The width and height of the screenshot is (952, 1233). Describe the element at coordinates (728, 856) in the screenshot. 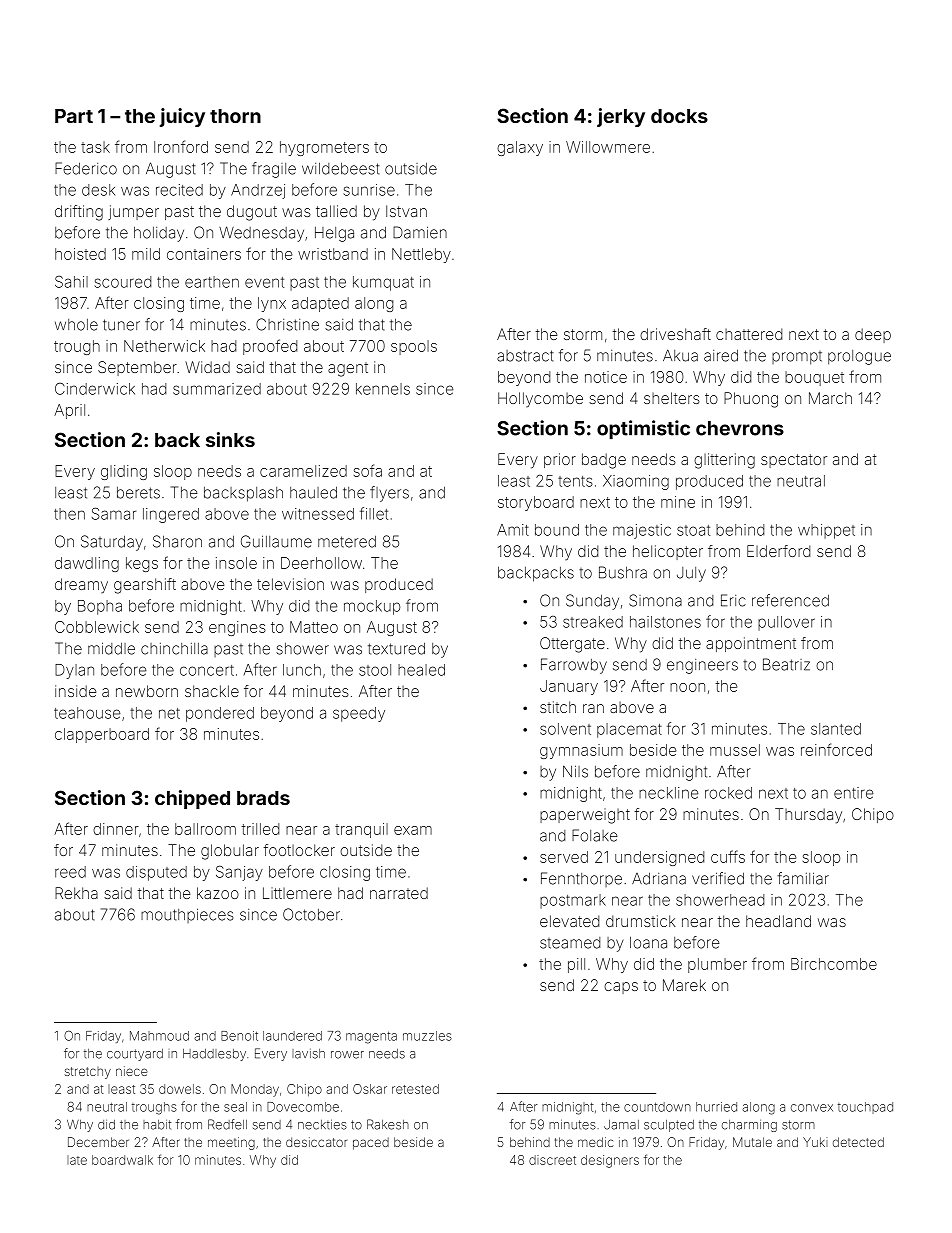

I see `cuffs` at that location.
